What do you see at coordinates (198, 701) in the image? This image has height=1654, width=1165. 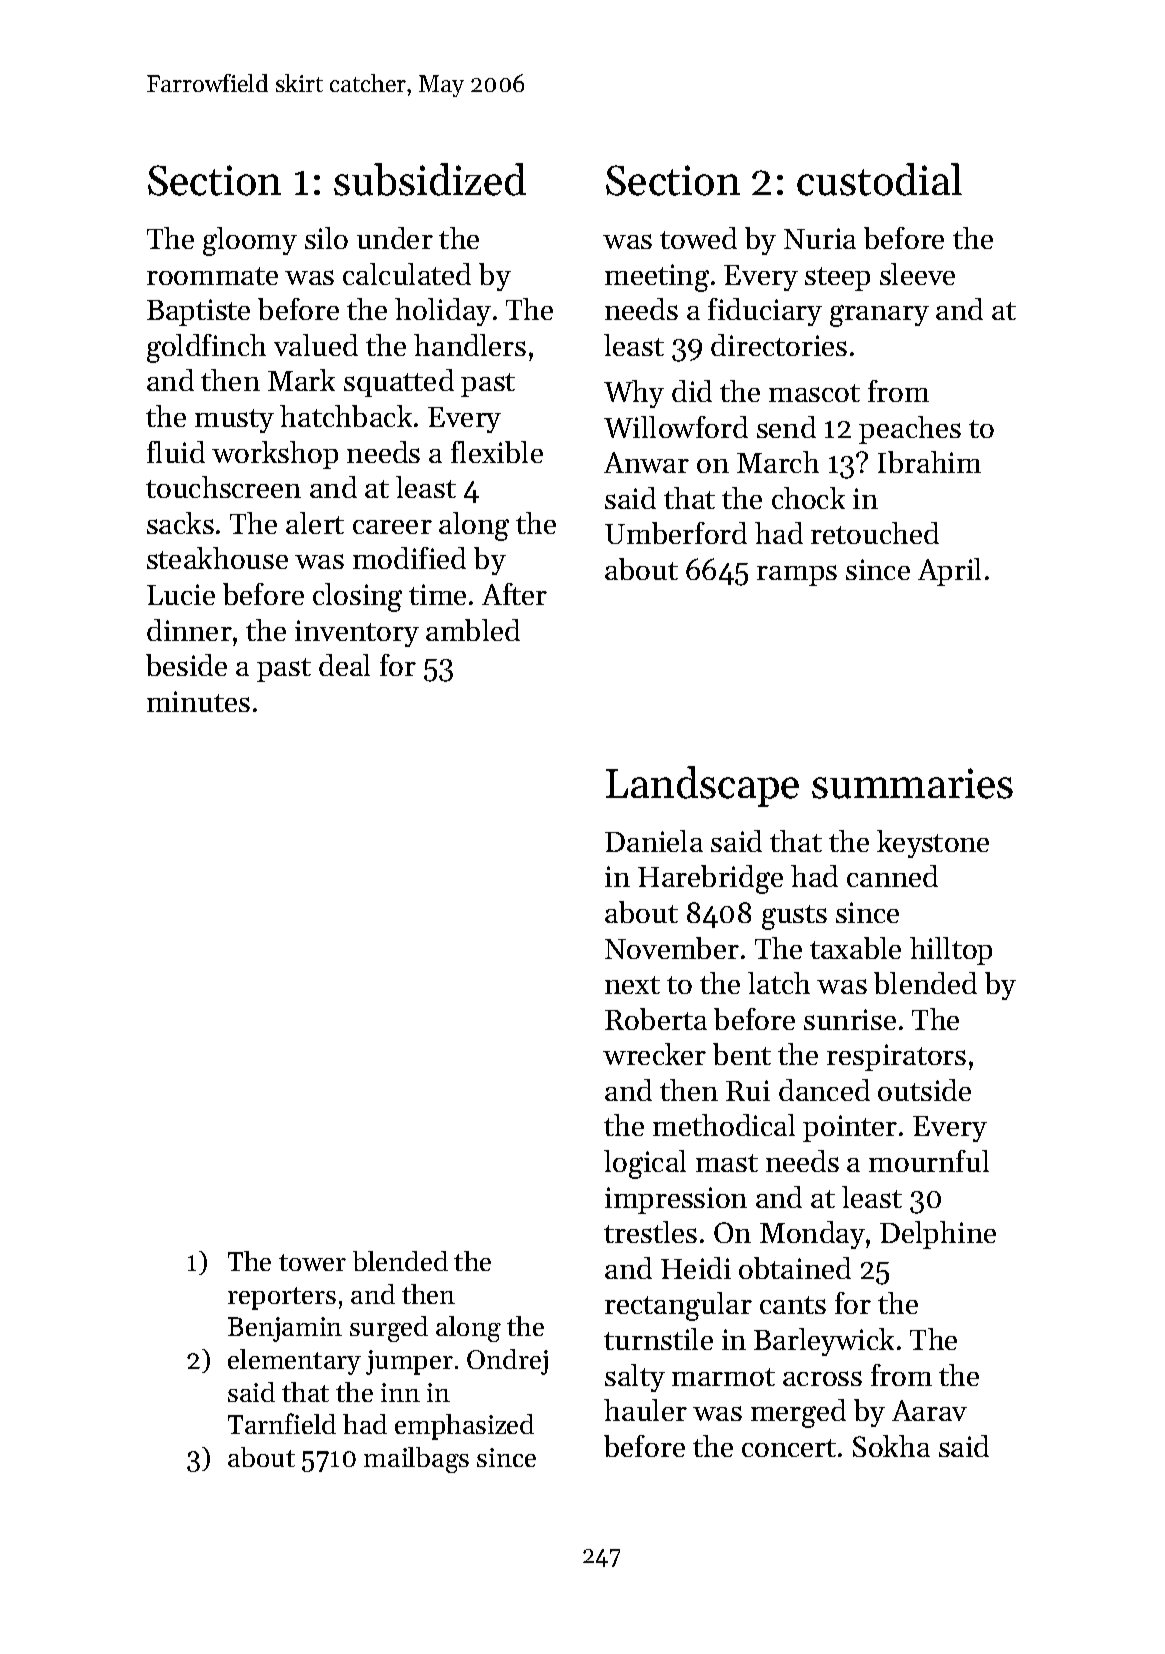 I see `minutes` at bounding box center [198, 701].
